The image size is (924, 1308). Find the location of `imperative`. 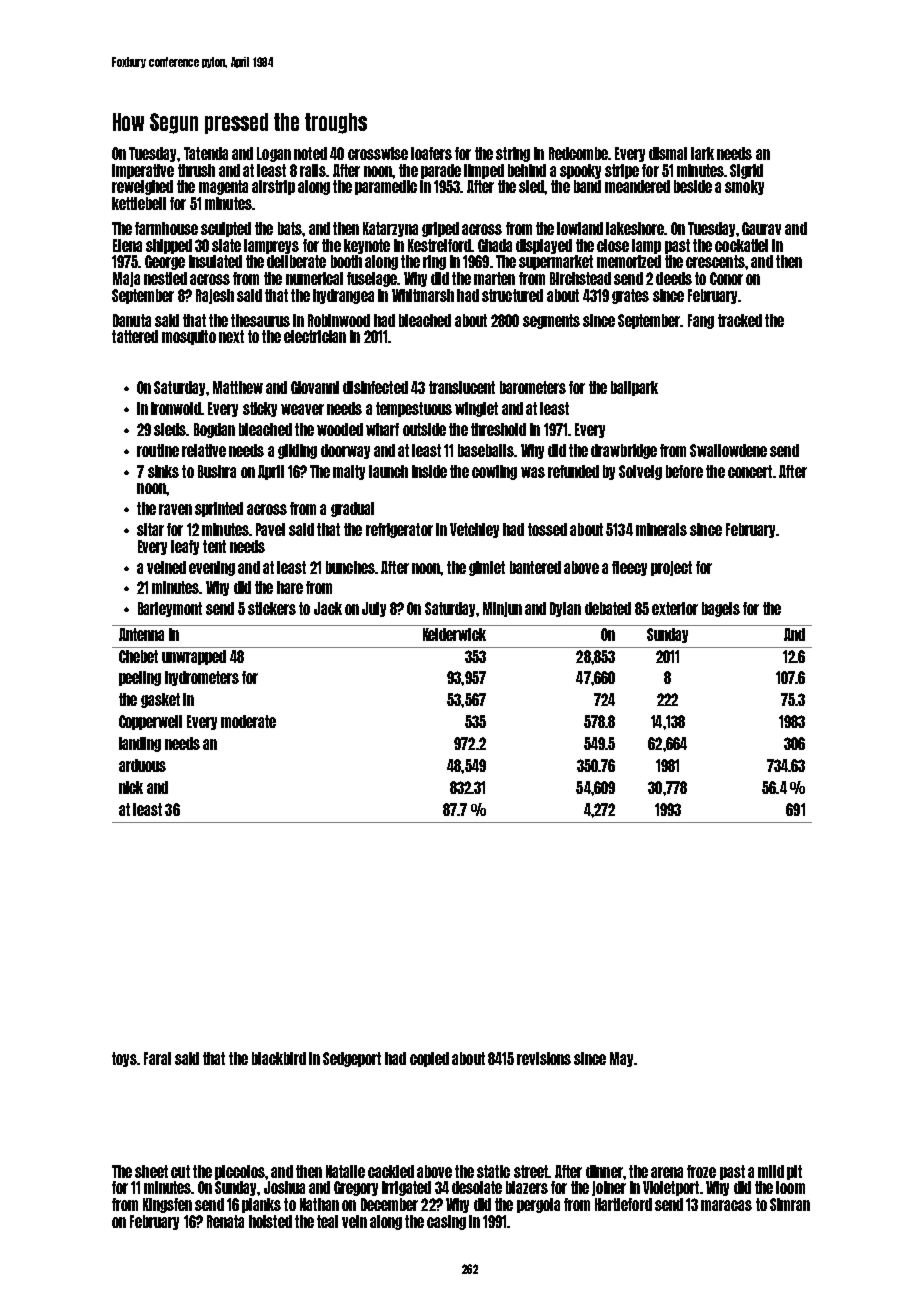

imperative is located at coordinates (143, 171).
